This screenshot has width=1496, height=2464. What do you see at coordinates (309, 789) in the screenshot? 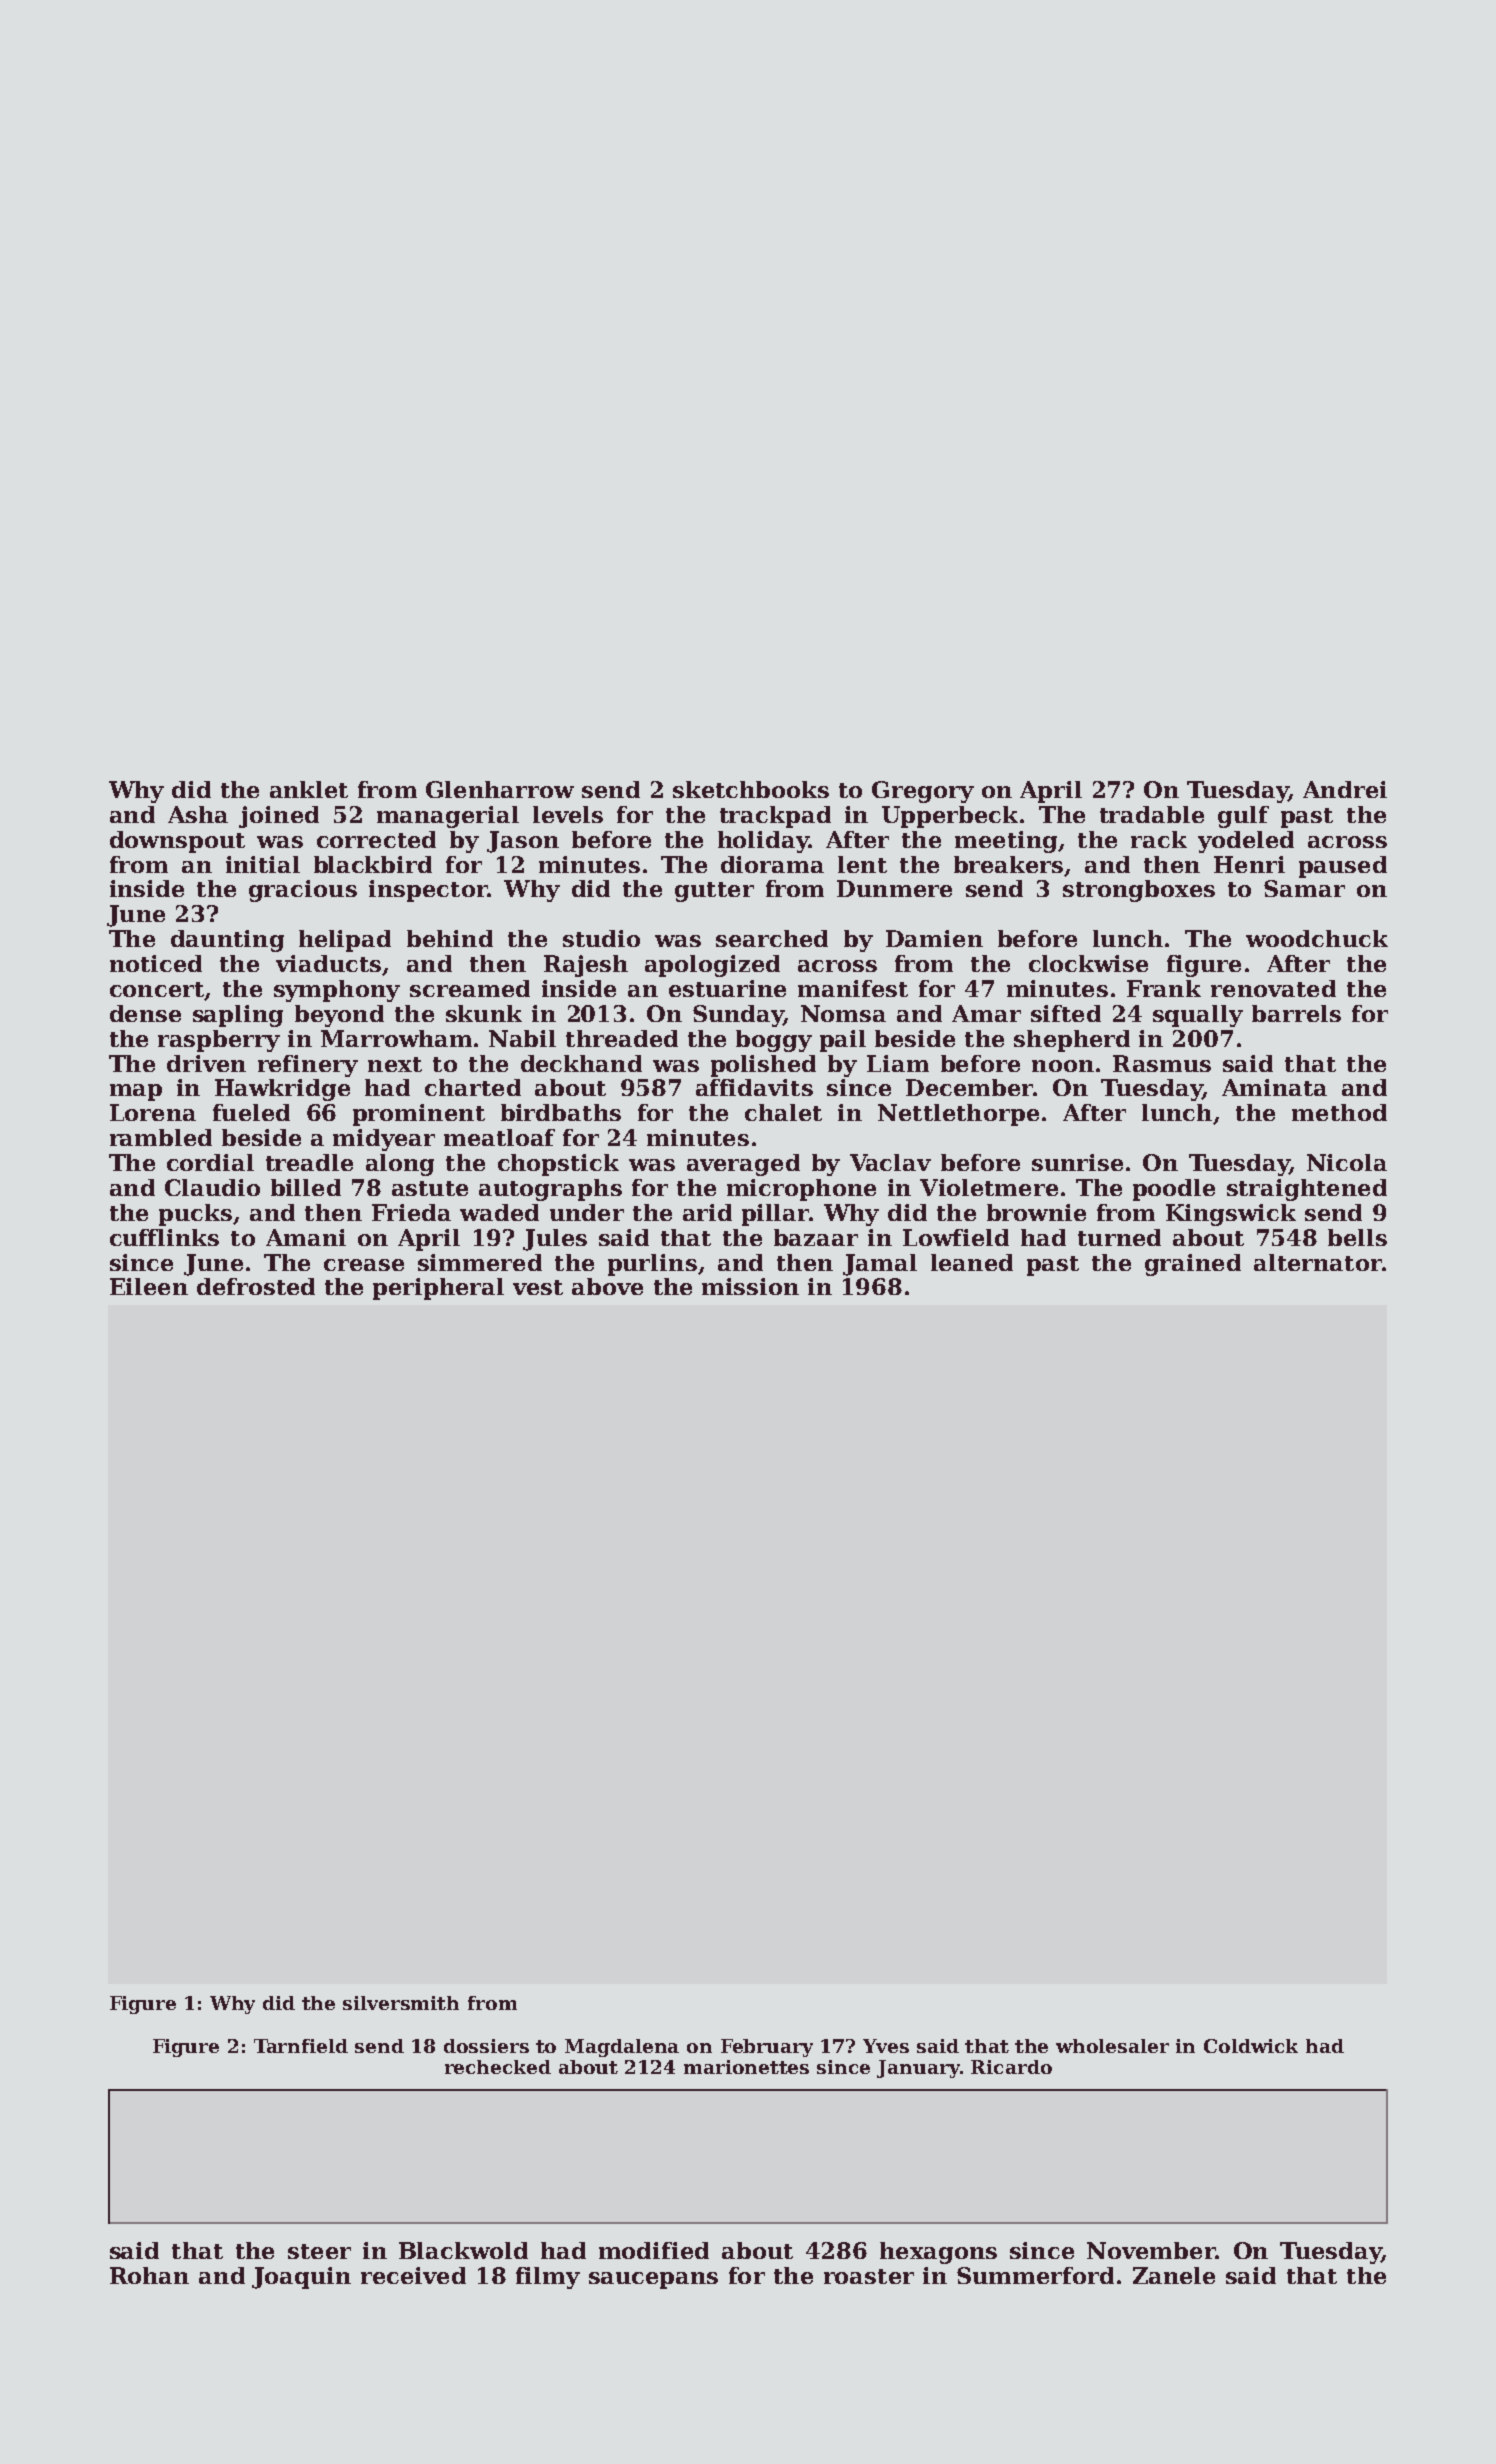
I see `anklet` at bounding box center [309, 789].
